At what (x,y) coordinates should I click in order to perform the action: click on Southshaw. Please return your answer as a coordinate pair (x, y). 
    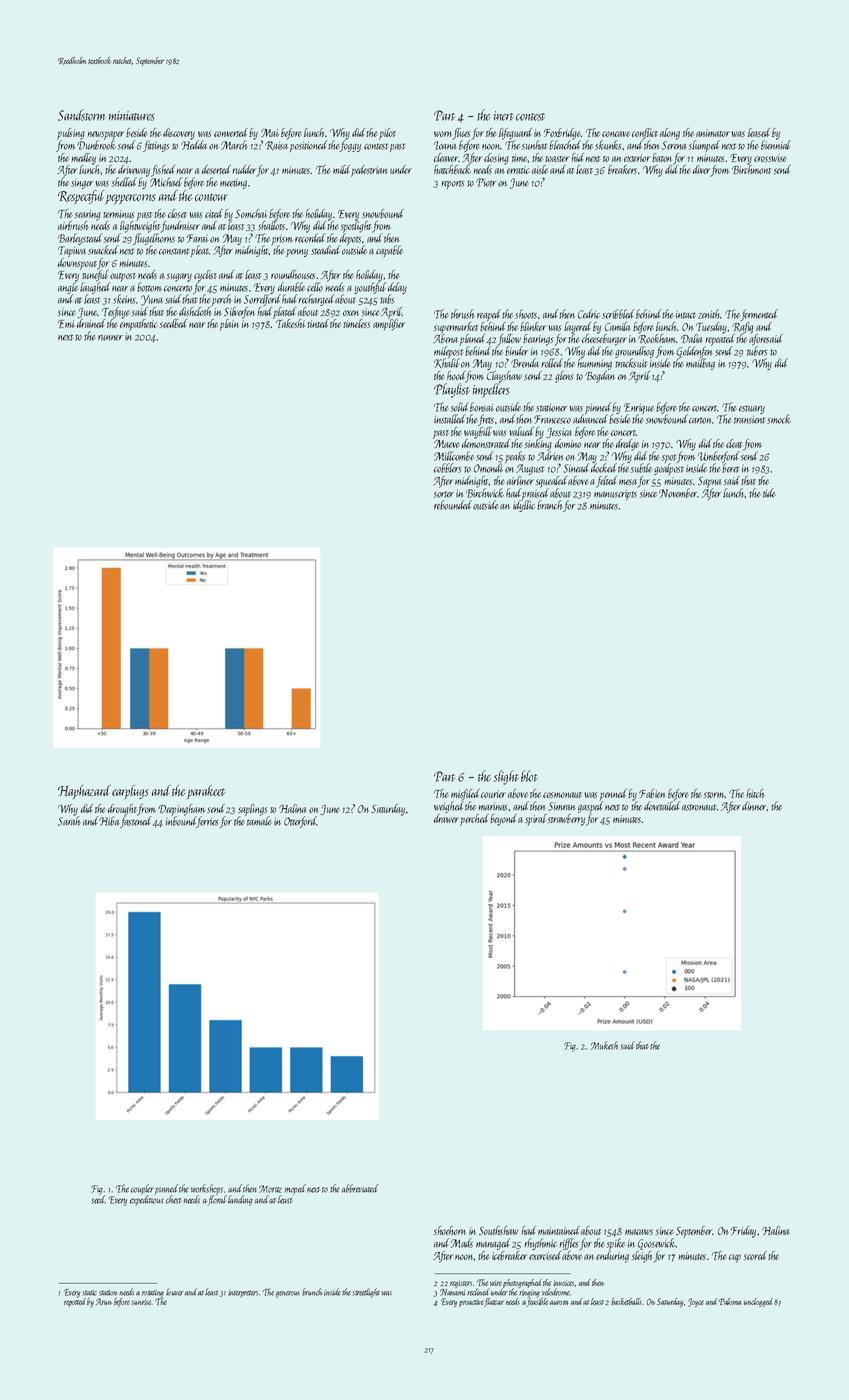
    Looking at the image, I should click on (499, 1230).
